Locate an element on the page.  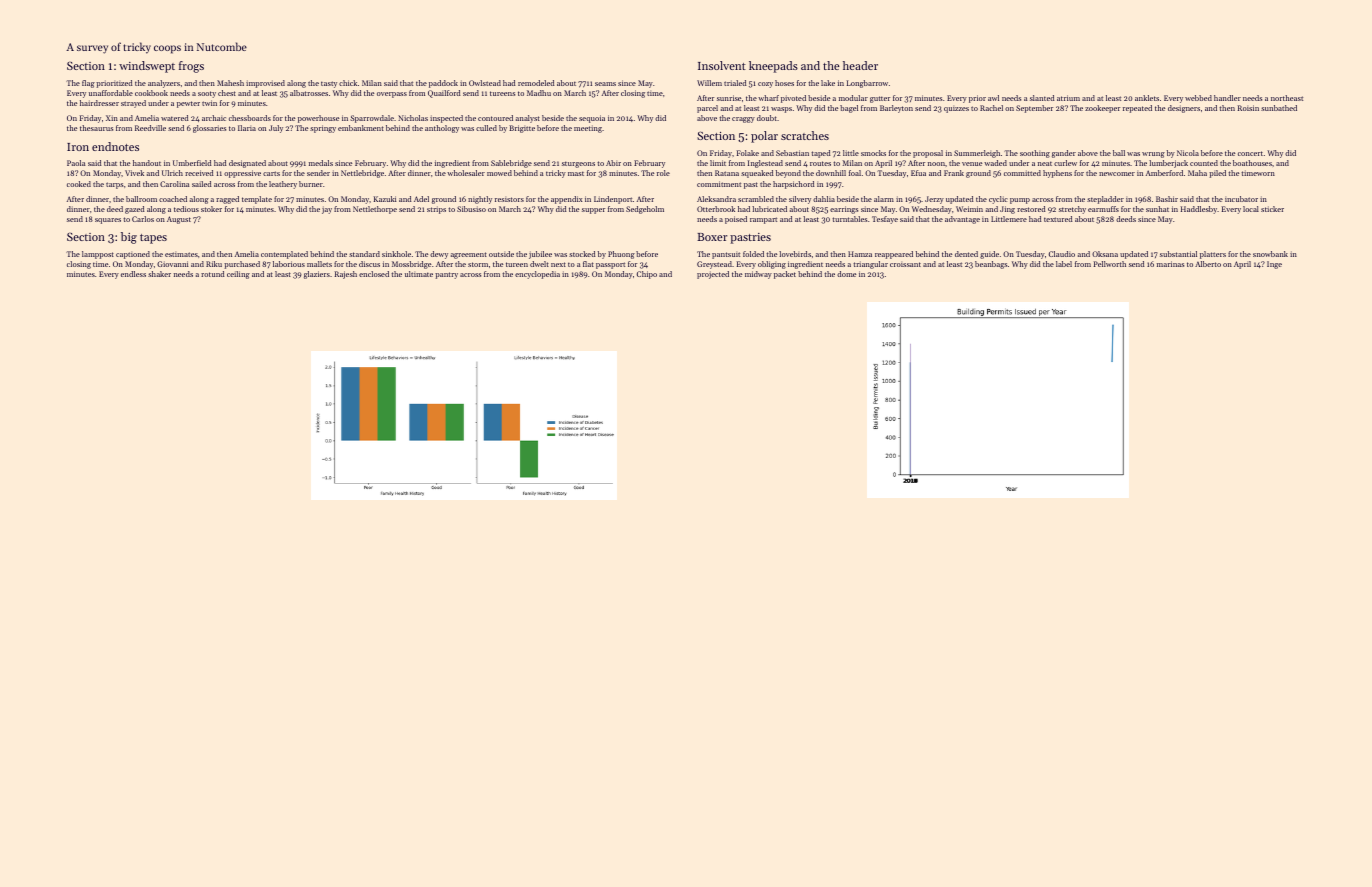
ceiling is located at coordinates (238, 275).
